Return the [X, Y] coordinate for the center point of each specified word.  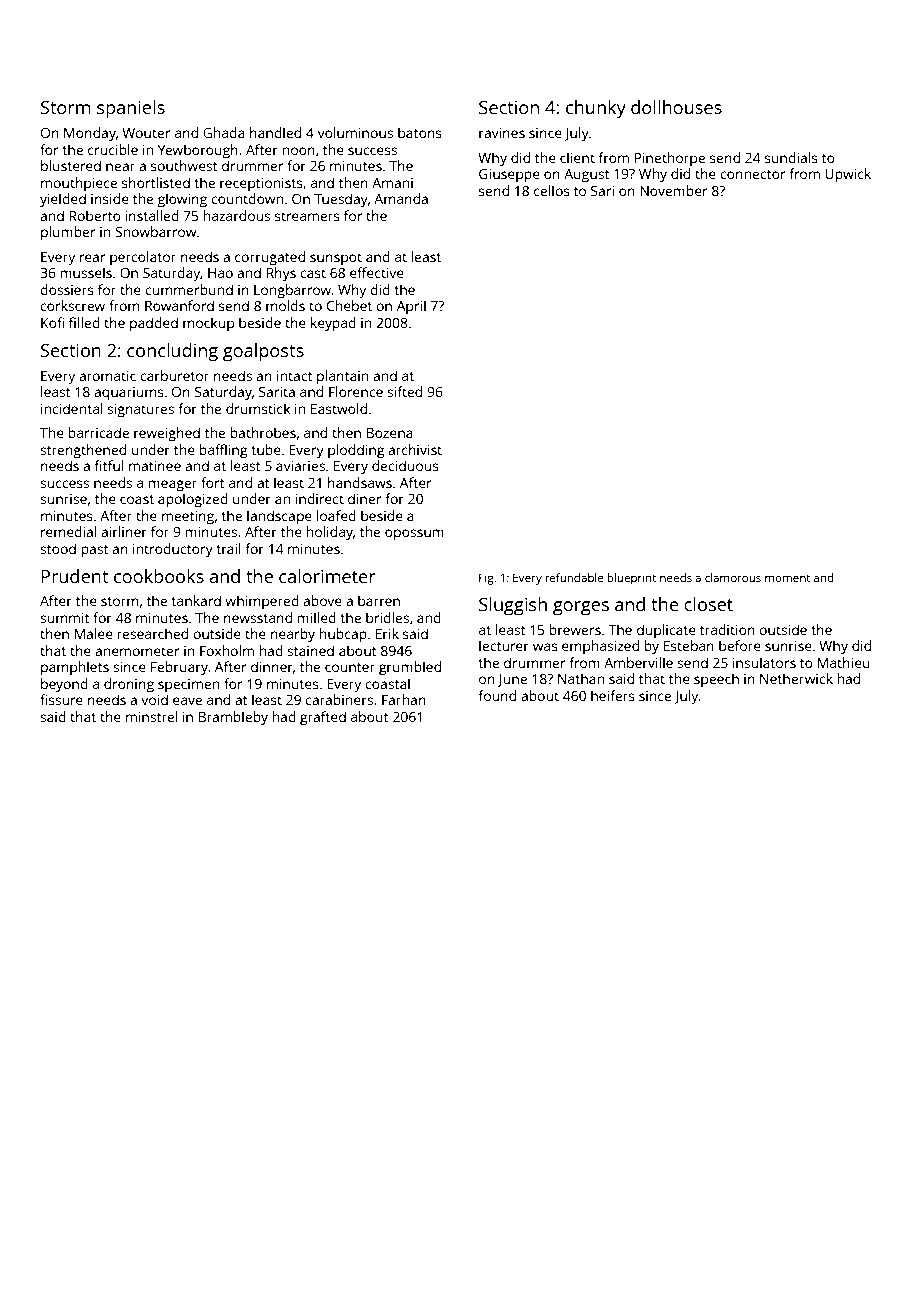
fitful [109, 465]
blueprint [631, 579]
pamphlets [75, 668]
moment [787, 578]
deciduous [405, 465]
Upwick [848, 175]
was [545, 647]
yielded [63, 200]
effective [377, 272]
